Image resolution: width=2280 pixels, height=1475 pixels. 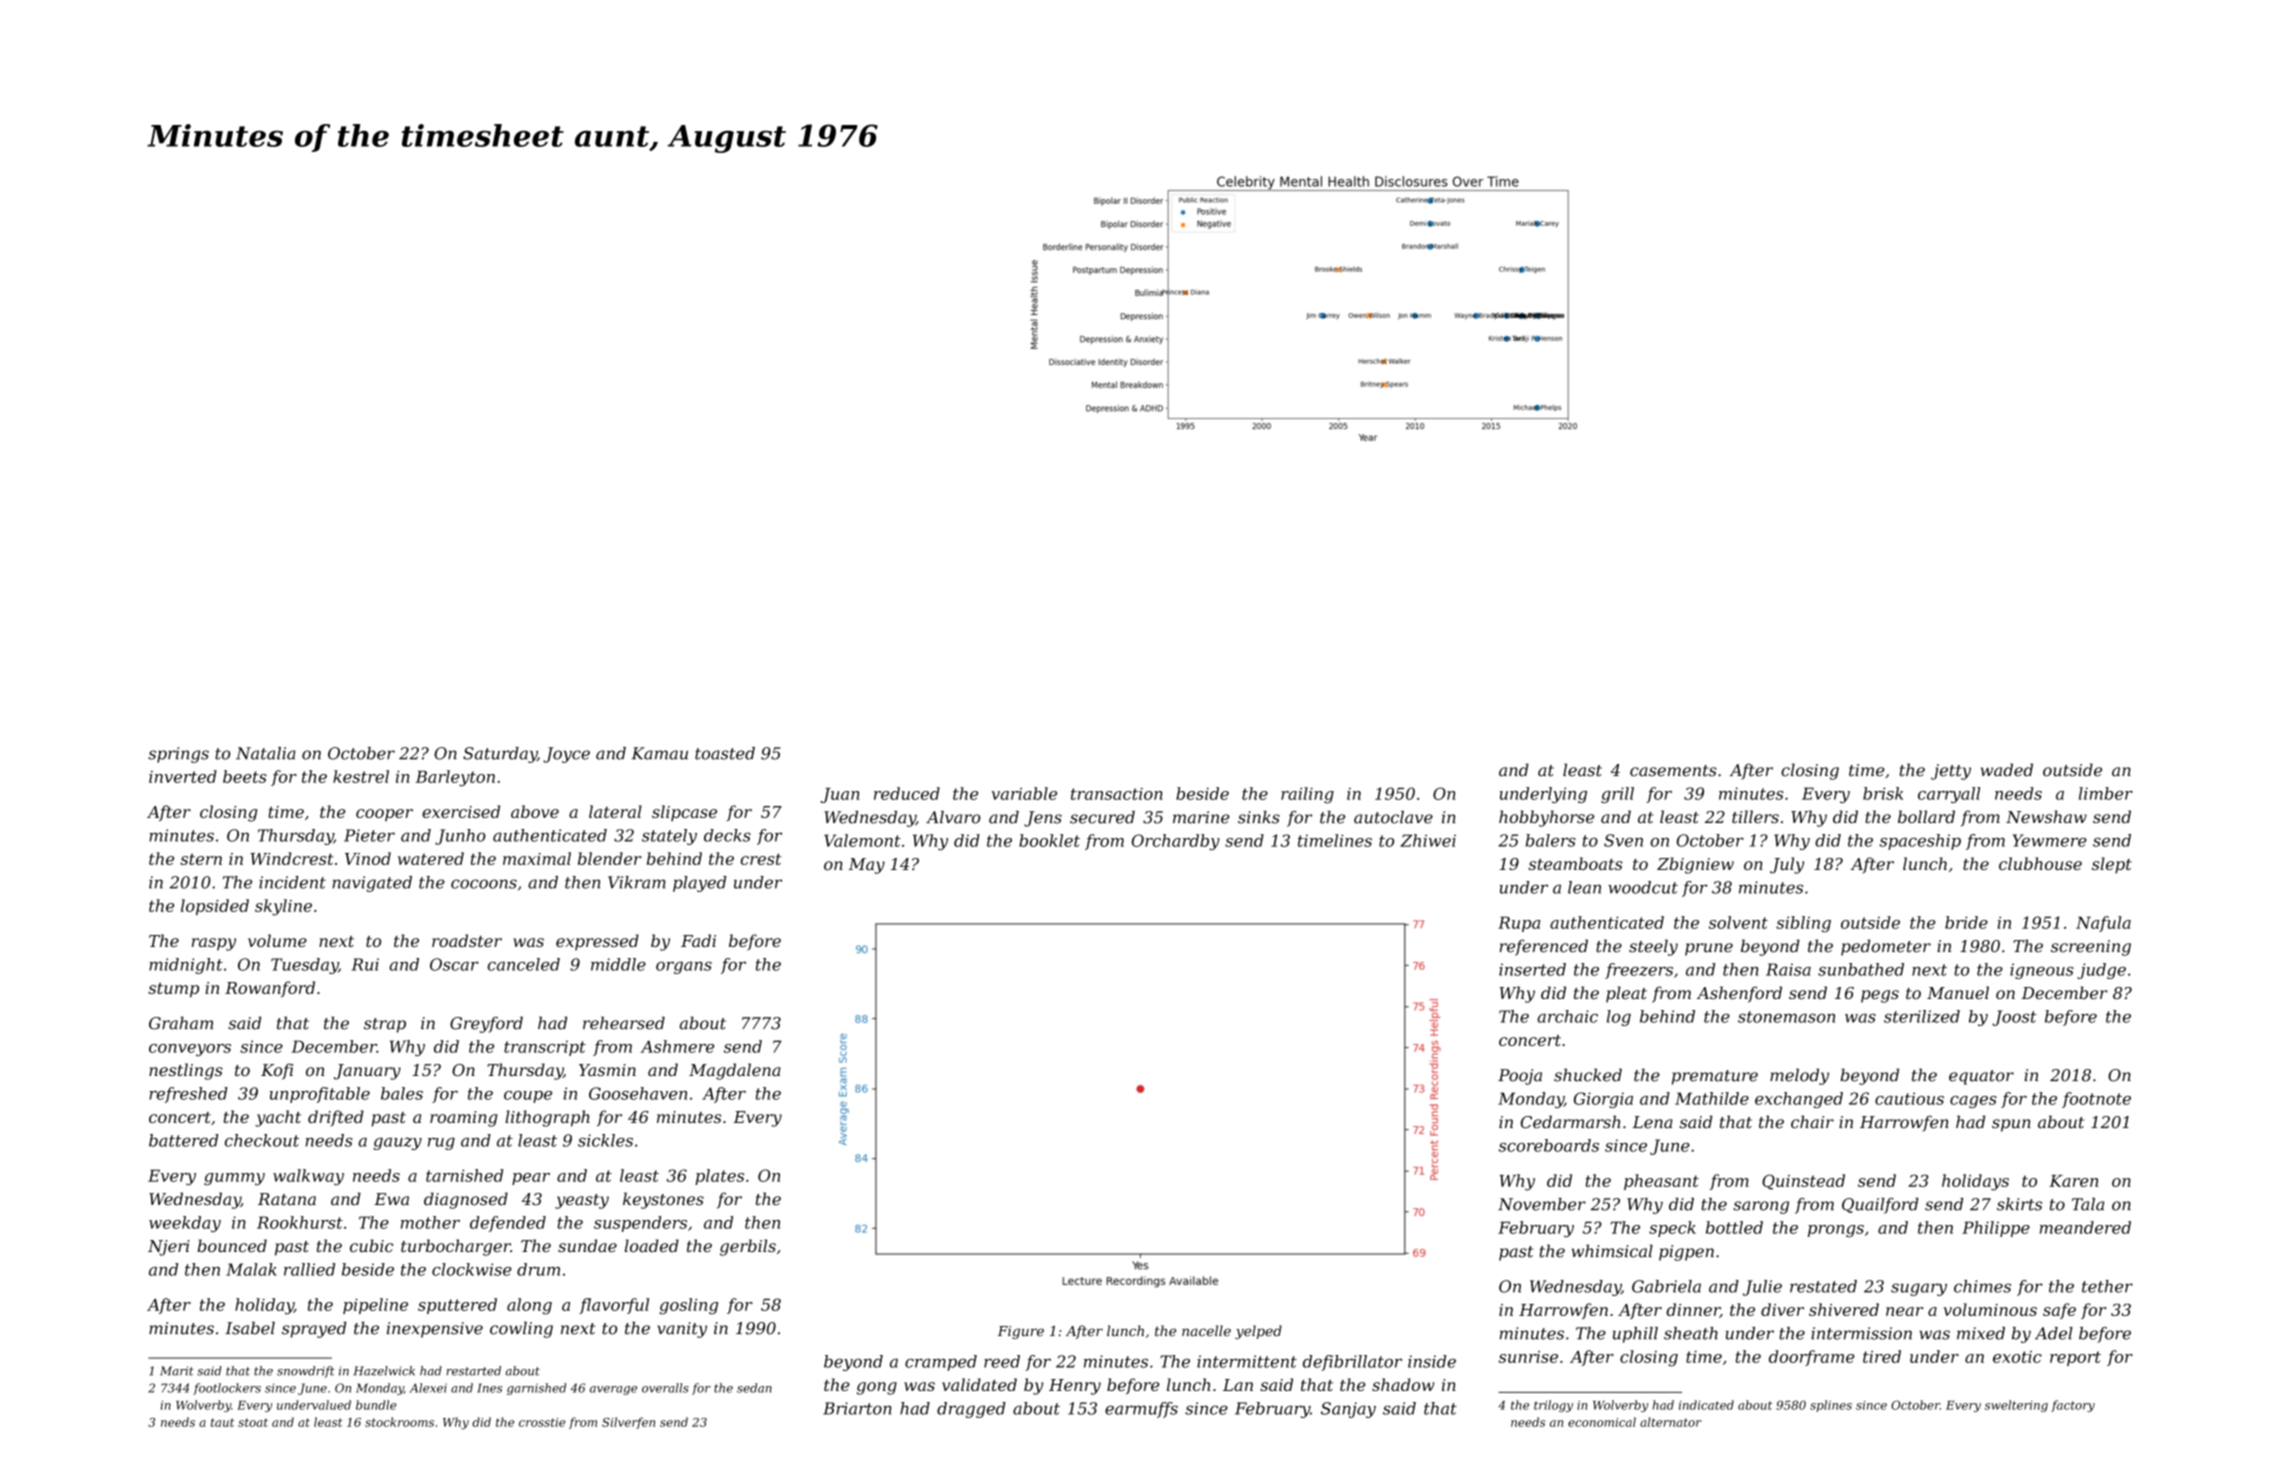 I want to click on Graham, so click(x=181, y=1023).
